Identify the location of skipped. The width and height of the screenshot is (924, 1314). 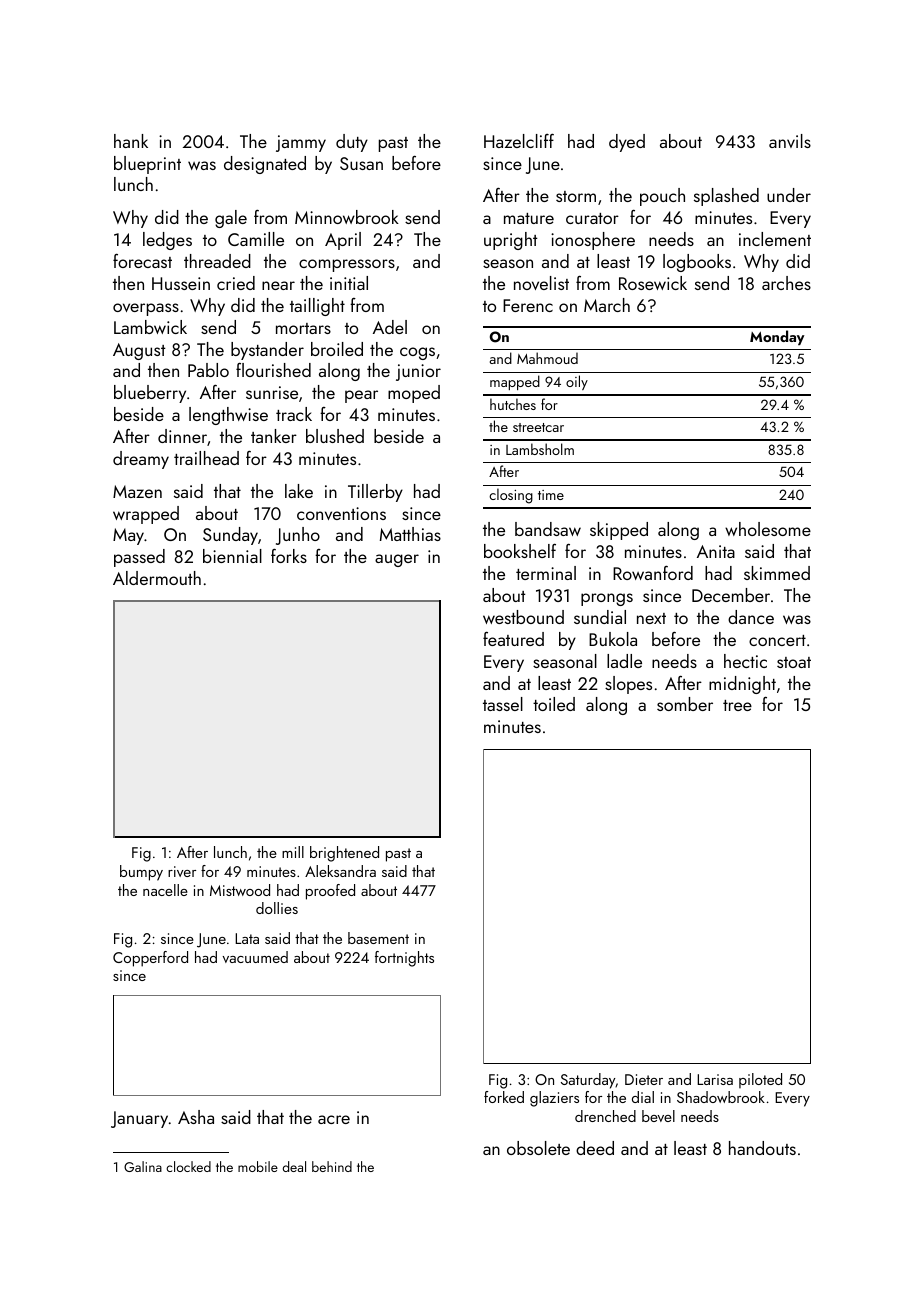
(619, 531).
